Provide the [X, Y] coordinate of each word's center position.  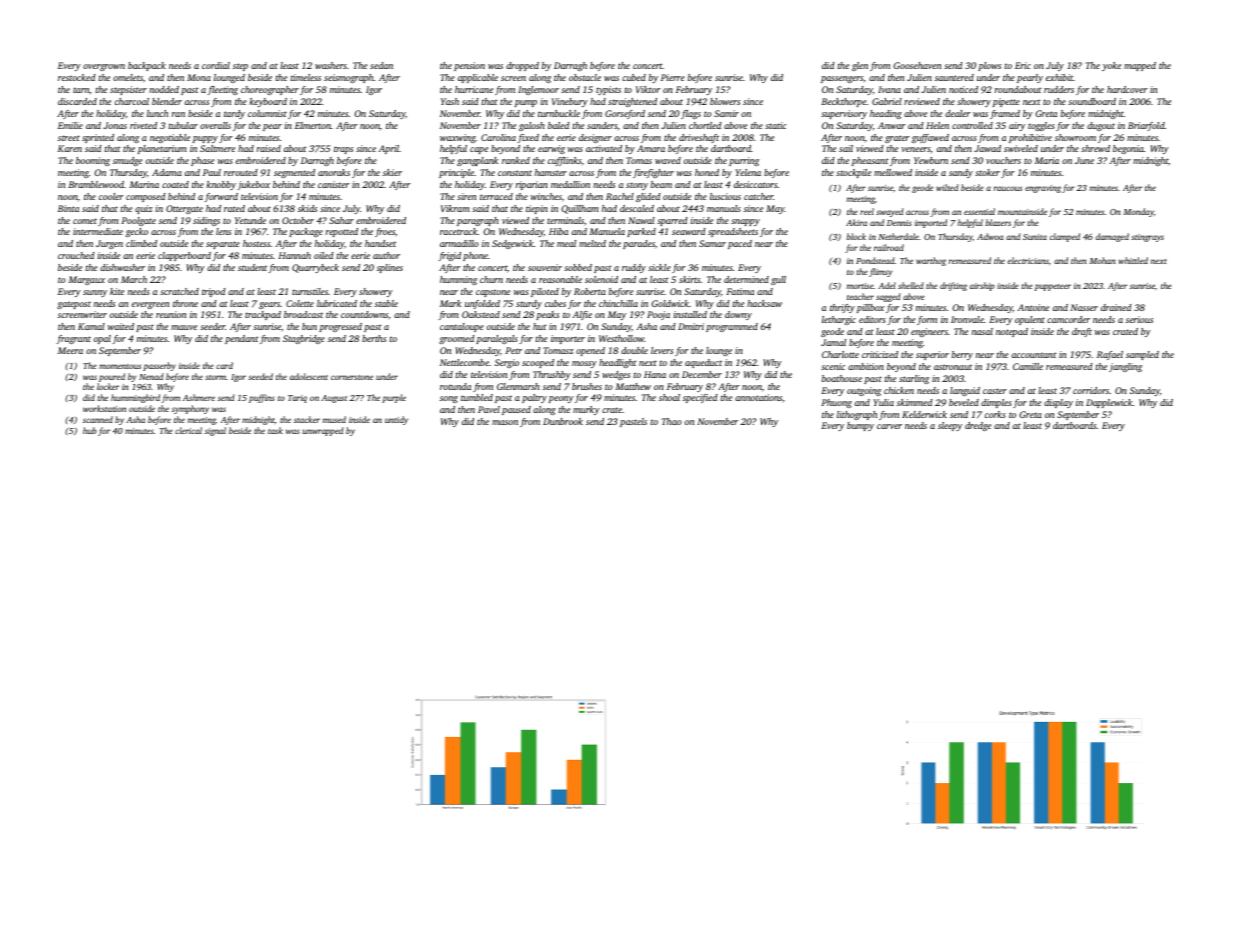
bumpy [860, 426]
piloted [545, 292]
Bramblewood [96, 184]
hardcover [1127, 89]
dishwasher [122, 267]
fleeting [222, 90]
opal [102, 339]
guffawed [930, 138]
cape [479, 150]
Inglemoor [538, 90]
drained [1116, 307]
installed [690, 314]
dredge [978, 426]
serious [1139, 319]
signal [215, 431]
